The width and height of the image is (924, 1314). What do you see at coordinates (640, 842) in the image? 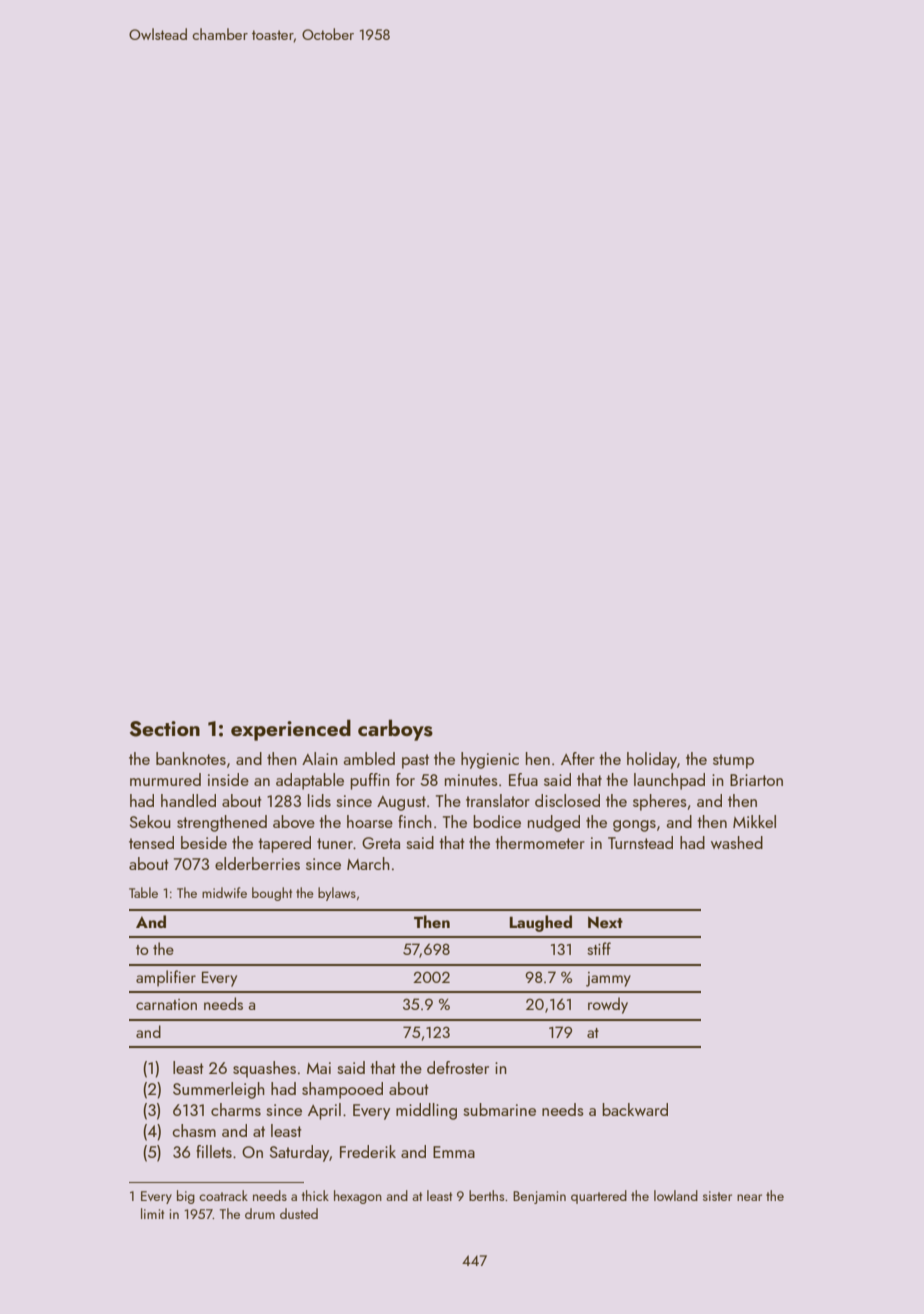
I see `Turnstead` at bounding box center [640, 842].
